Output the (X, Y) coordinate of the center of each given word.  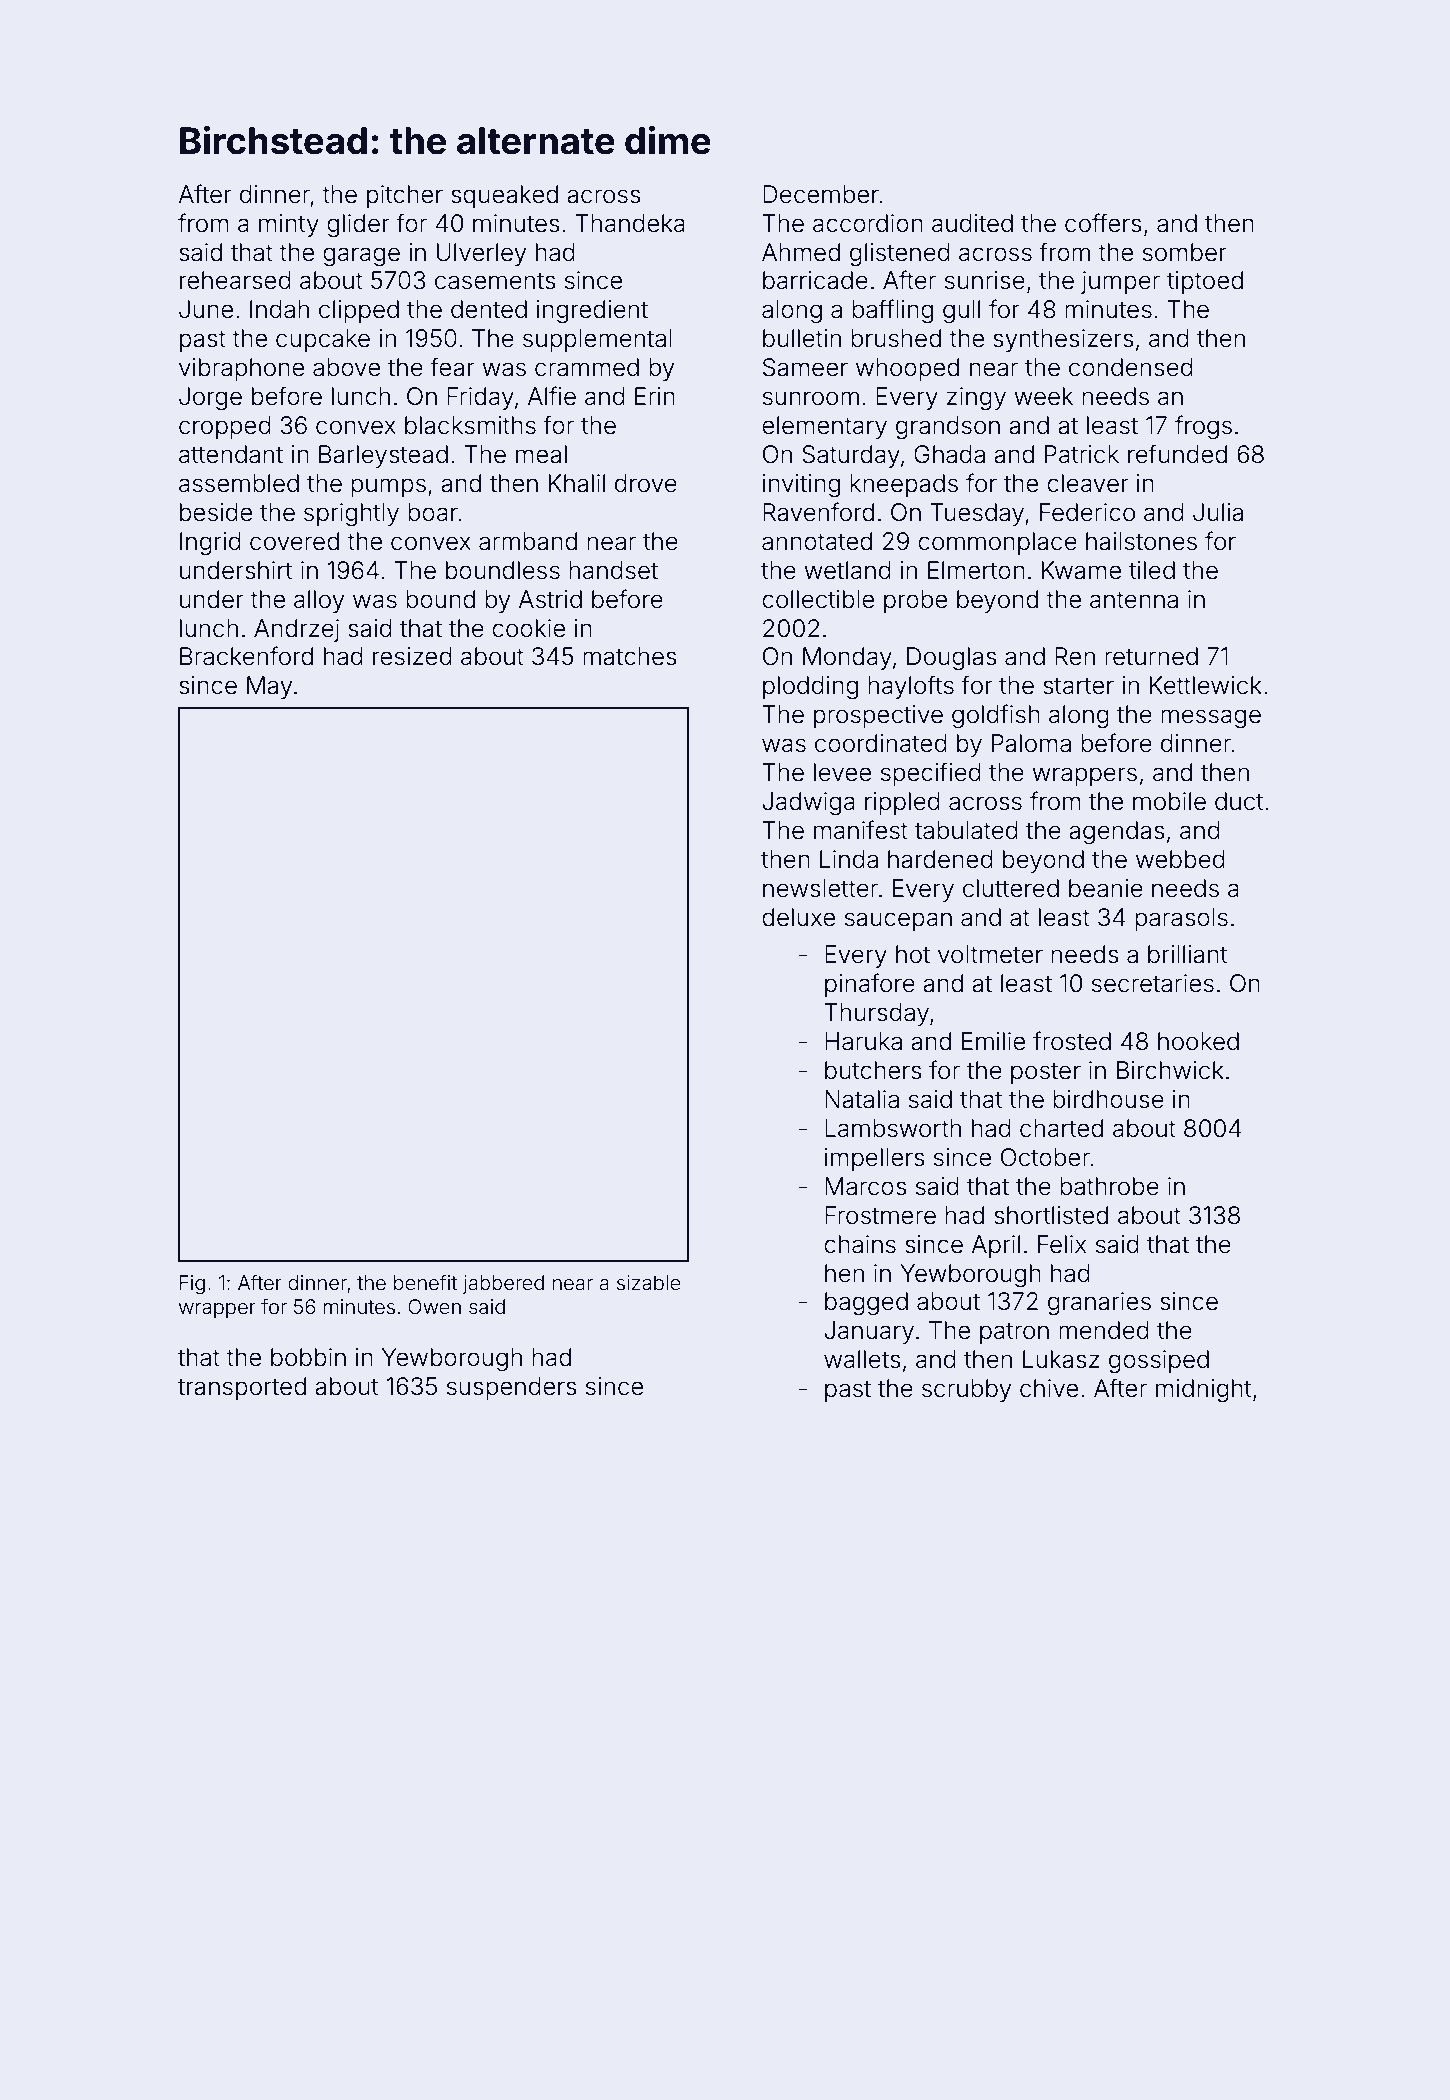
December (821, 194)
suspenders (512, 1388)
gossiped (1159, 1362)
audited (972, 223)
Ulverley (481, 254)
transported (242, 1388)
